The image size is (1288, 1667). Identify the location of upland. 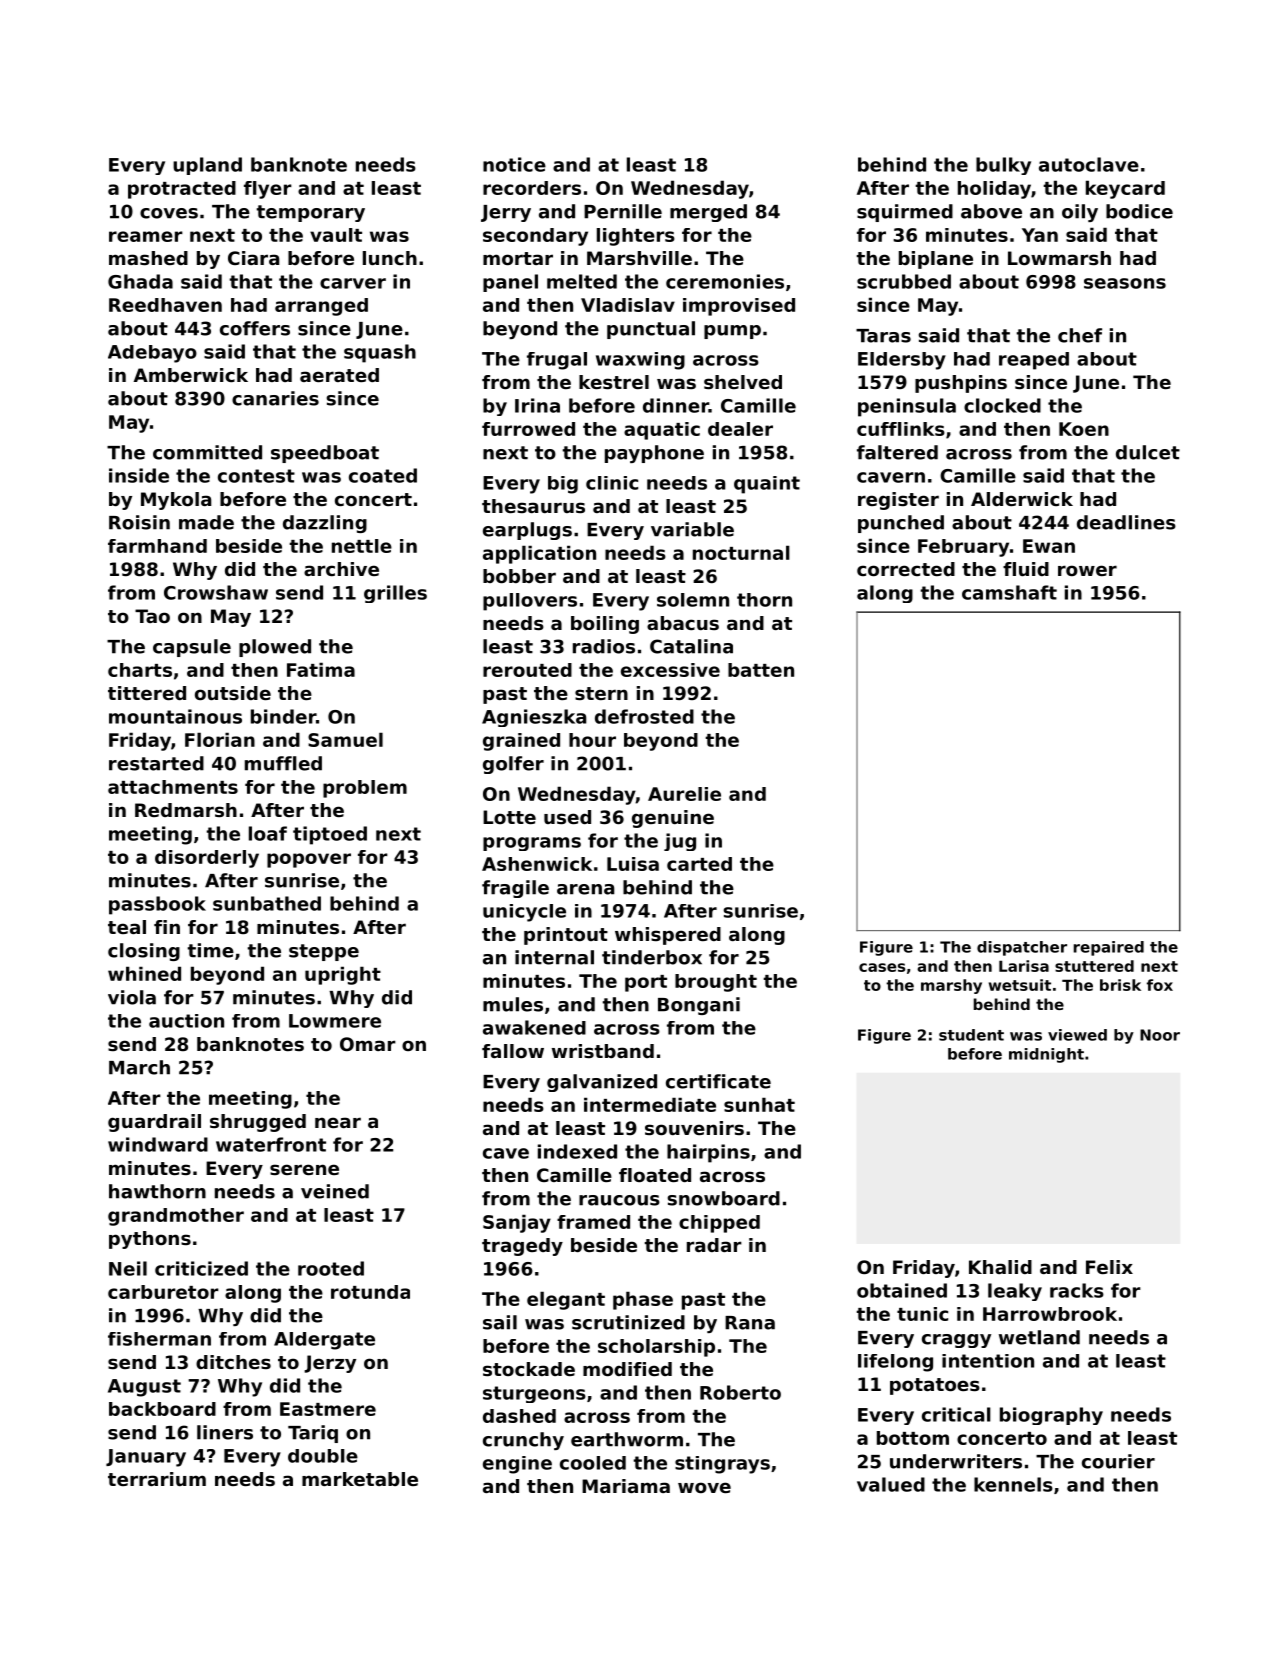
(207, 166).
